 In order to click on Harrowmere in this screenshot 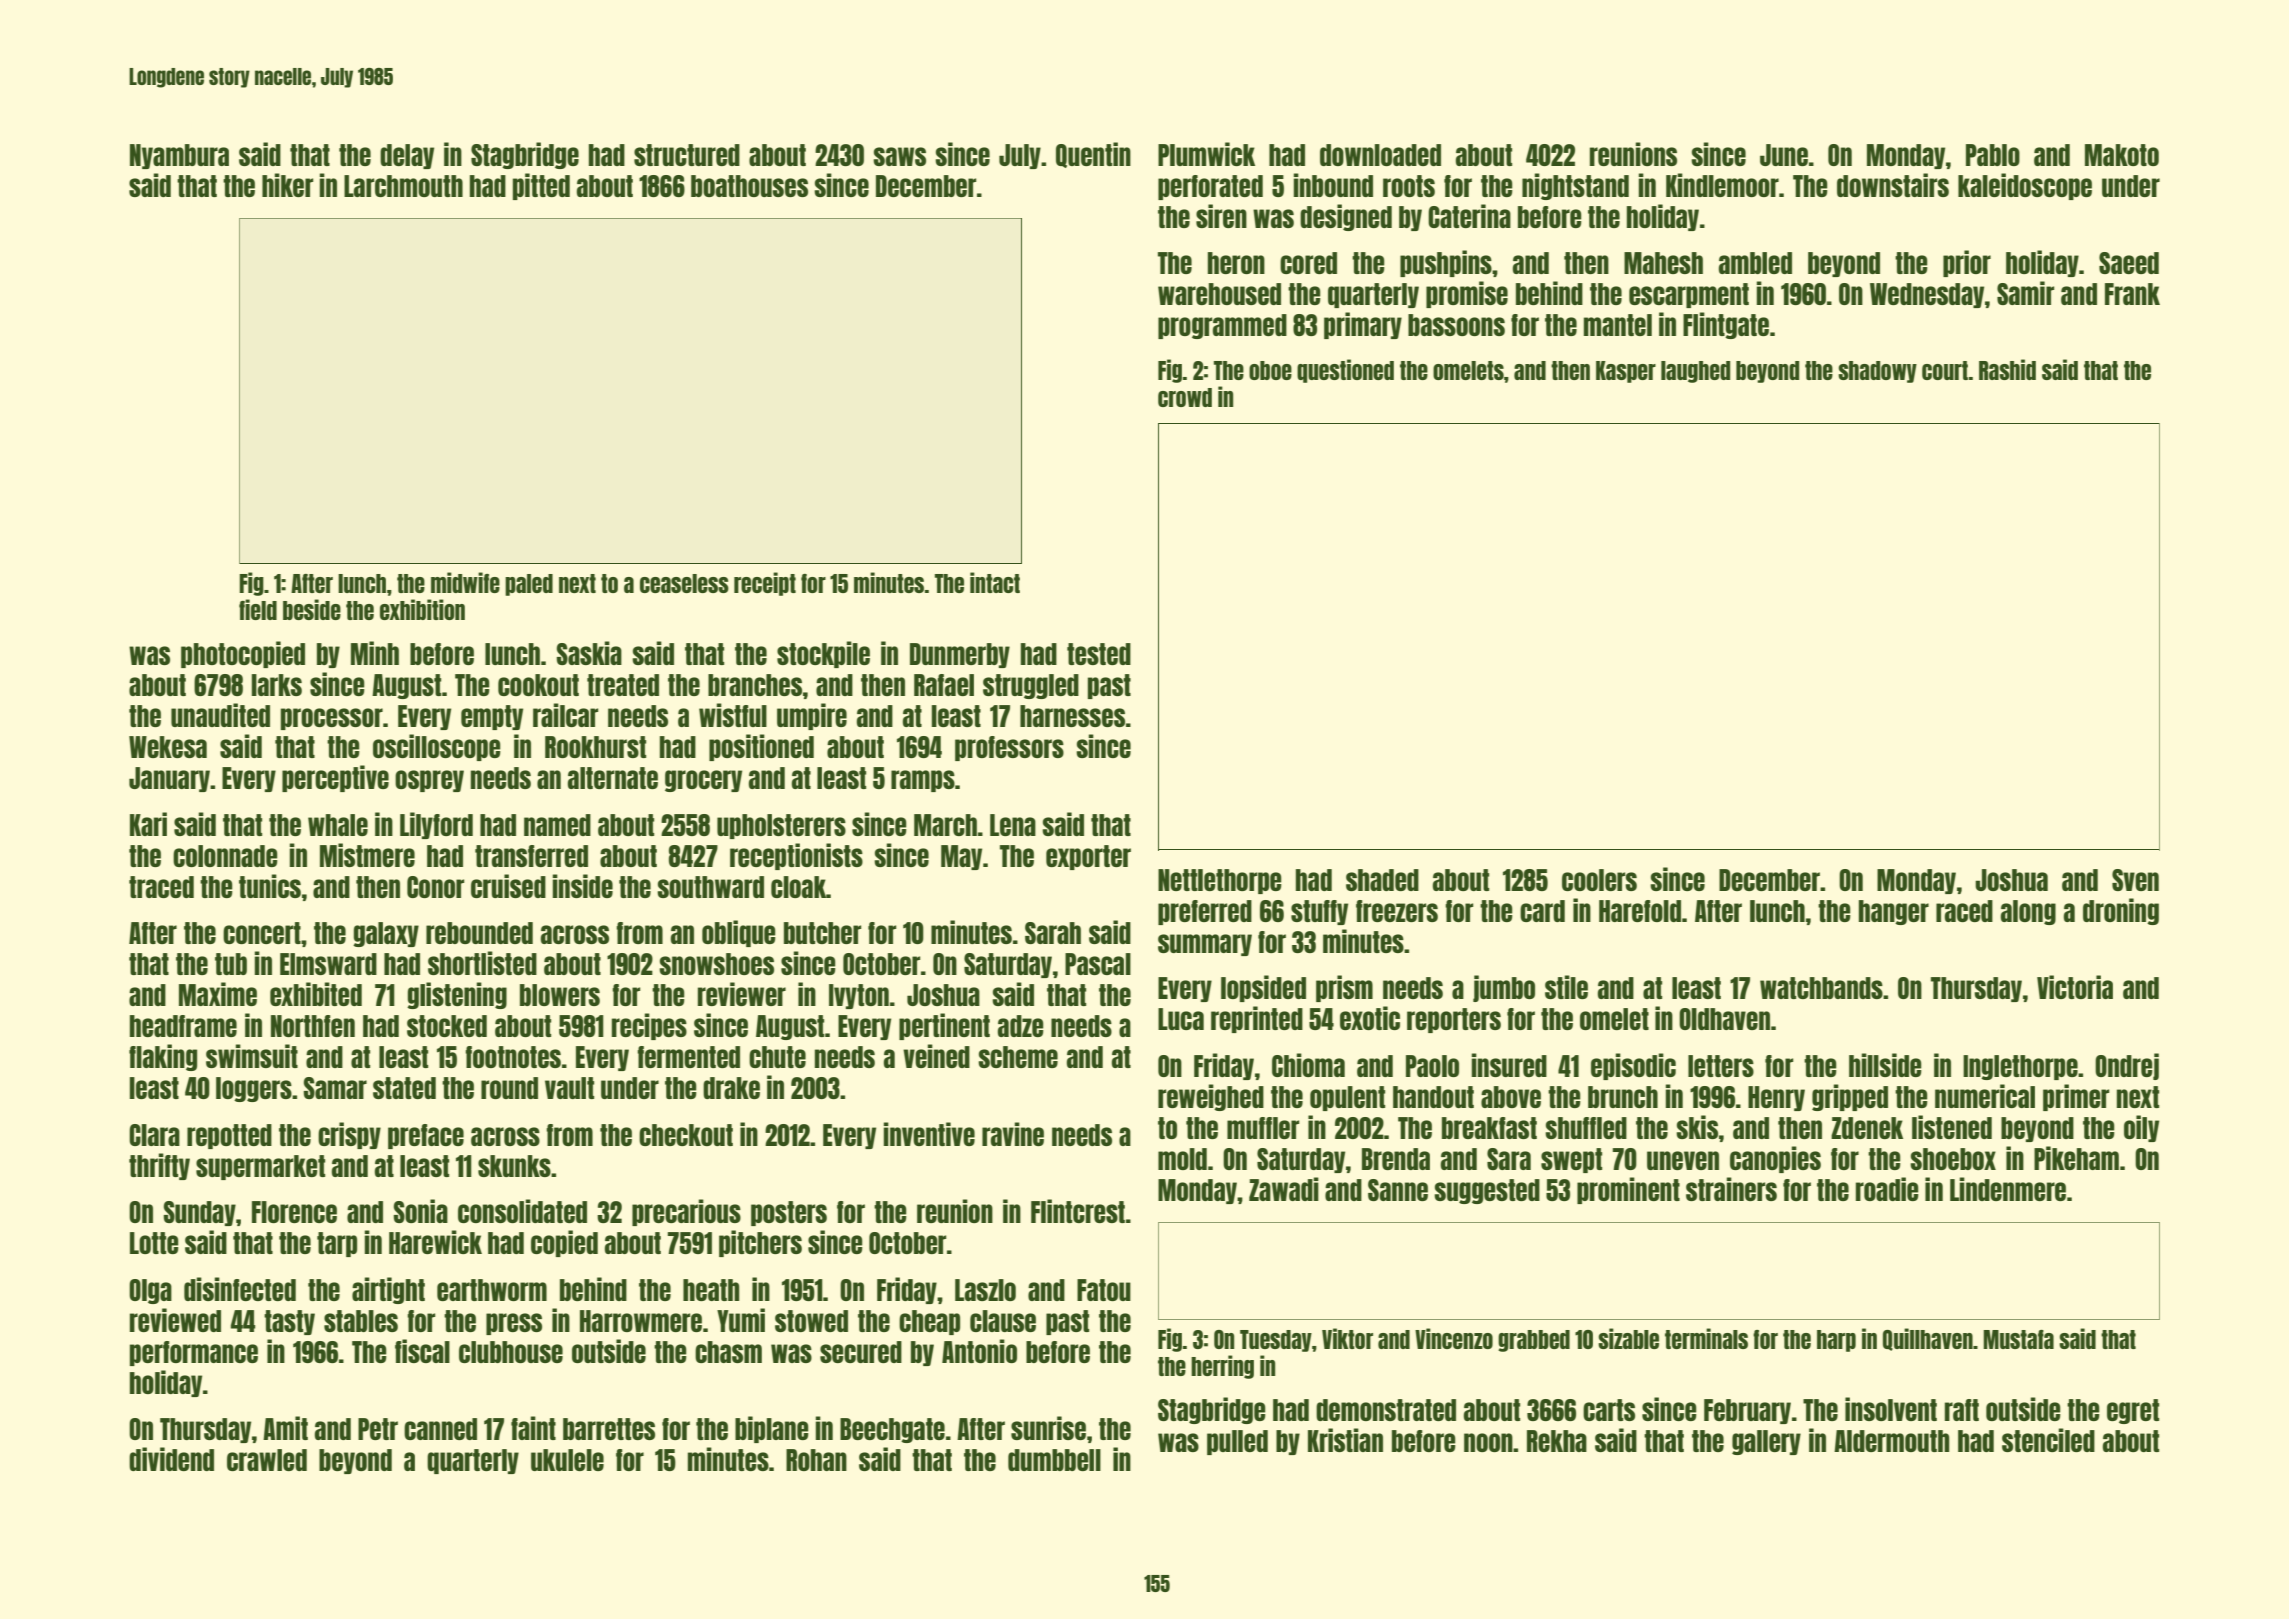, I will do `click(641, 1321)`.
